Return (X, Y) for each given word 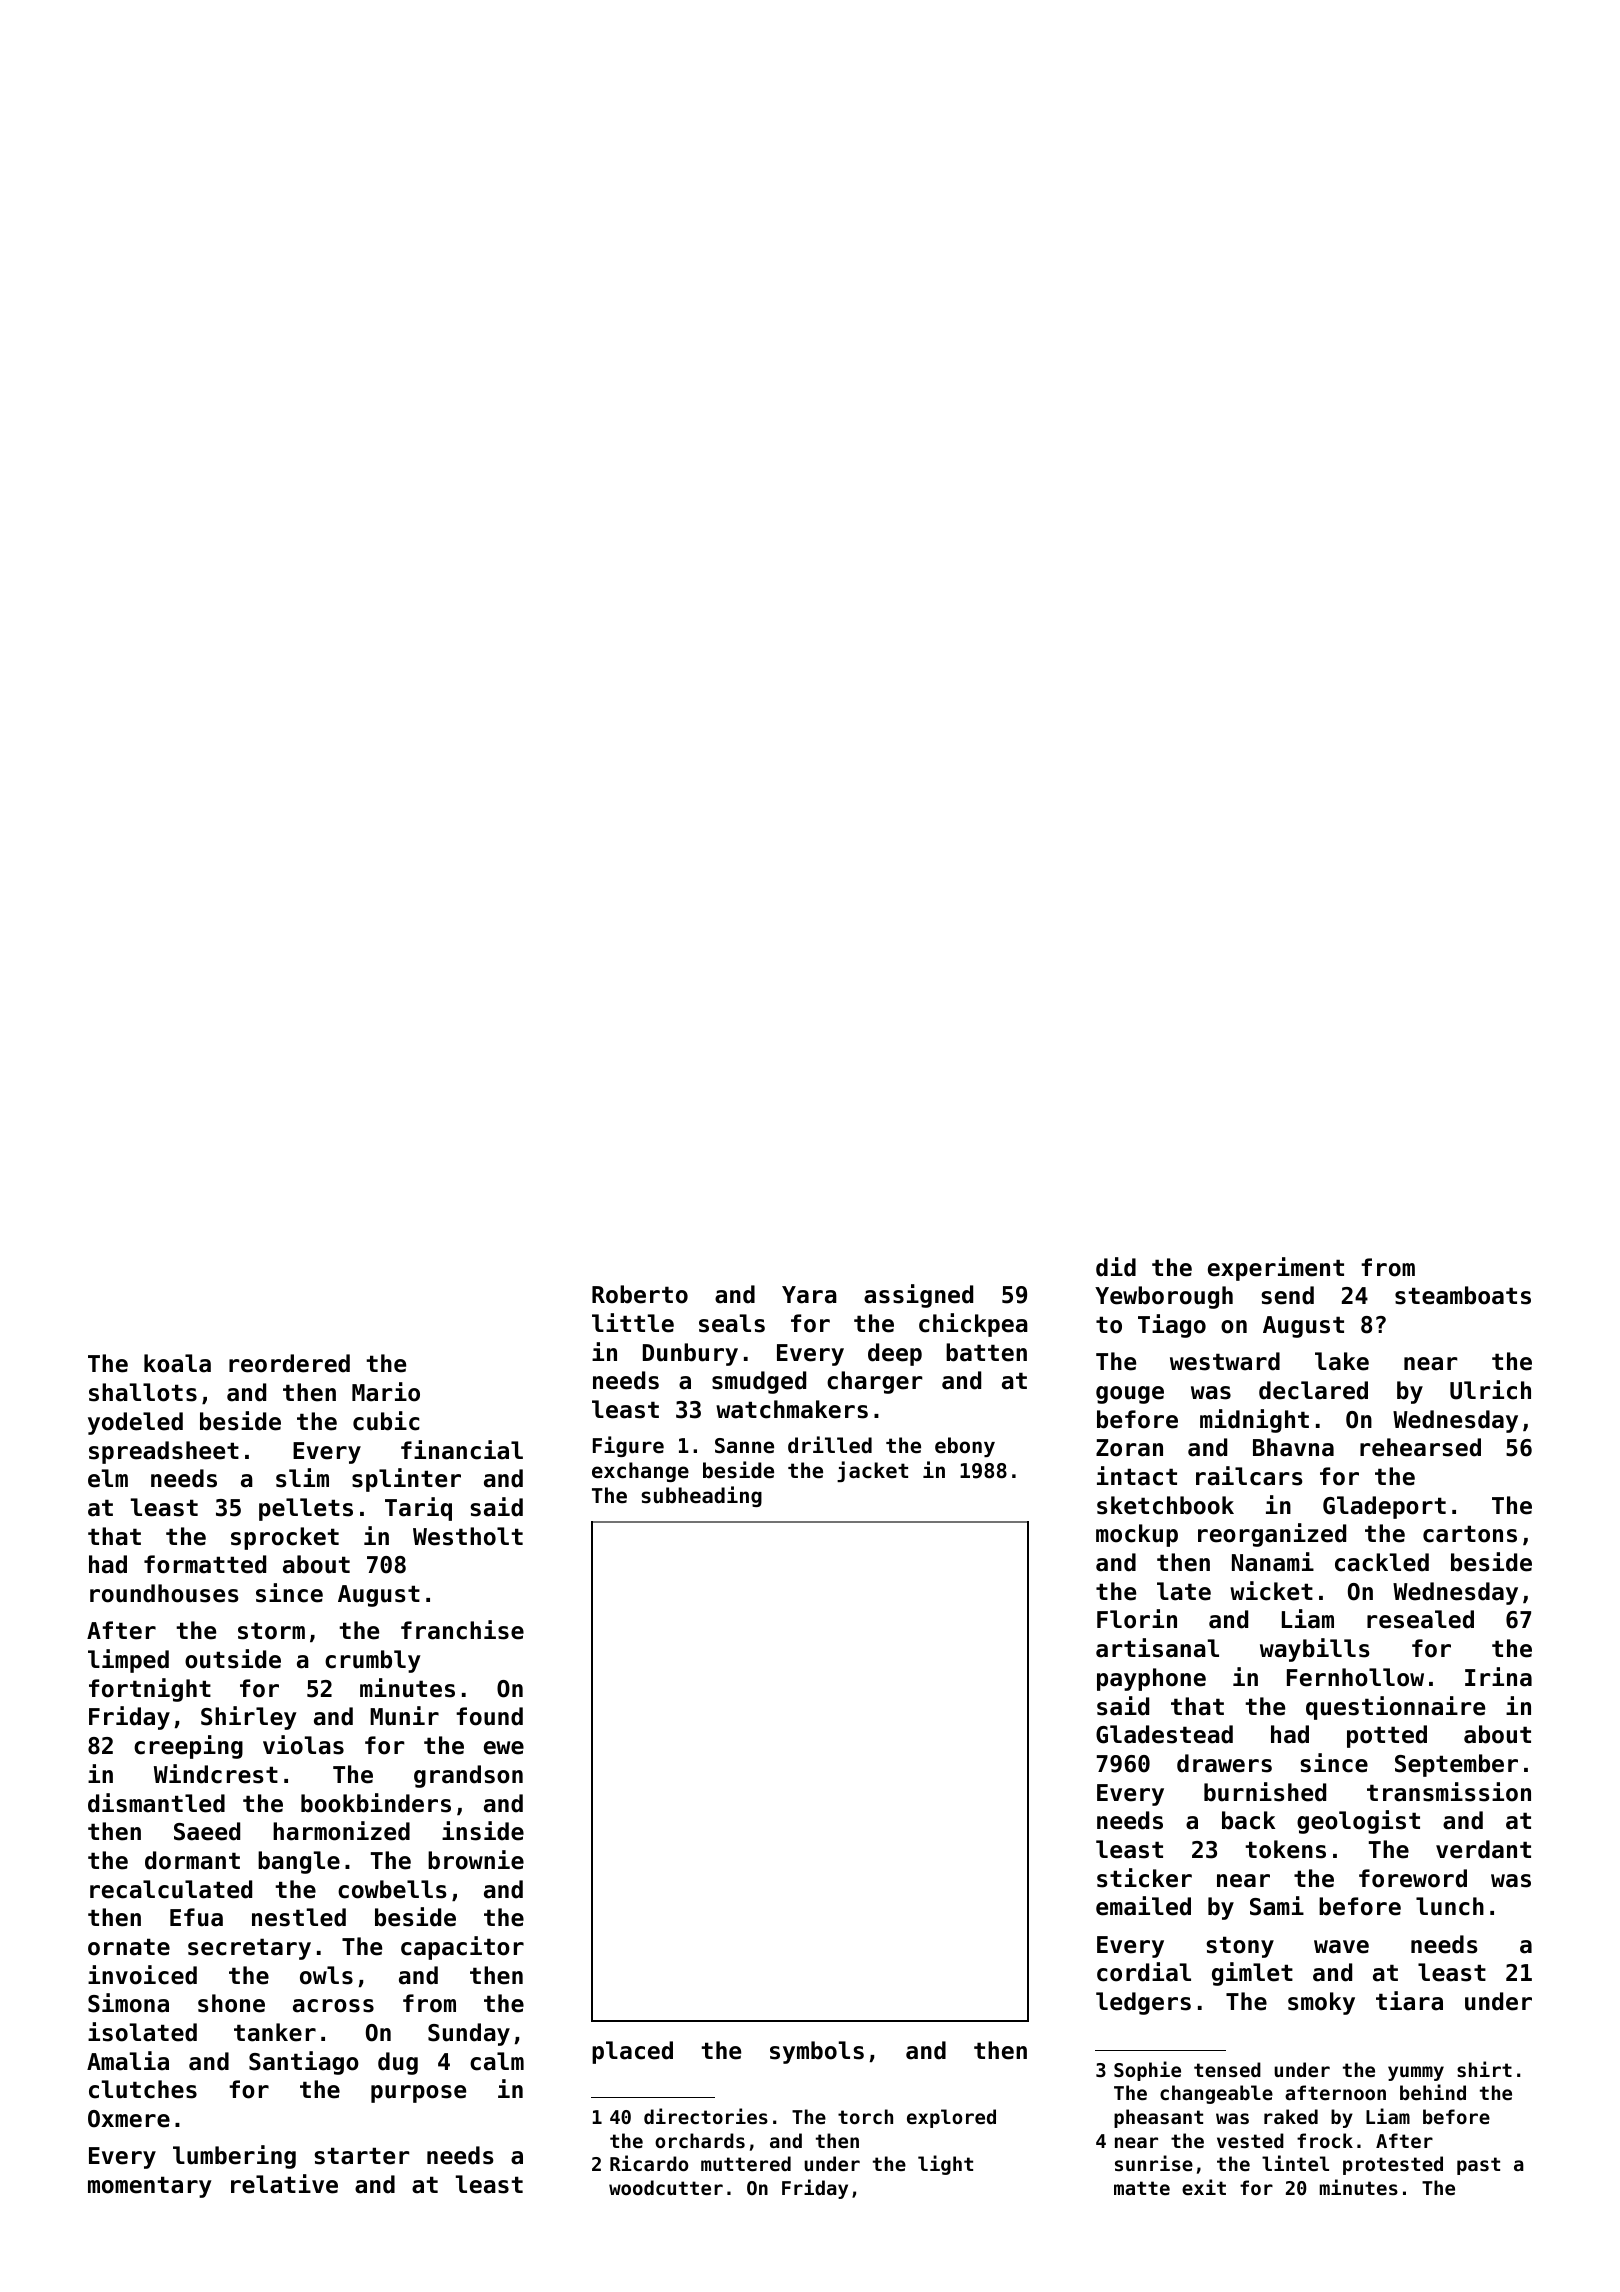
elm (108, 1478)
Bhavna (1293, 1447)
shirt (1484, 2069)
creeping (188, 1747)
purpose (418, 2094)
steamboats (1463, 1295)
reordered (289, 1363)
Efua (196, 1917)
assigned (918, 1296)
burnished (1265, 1792)
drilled (830, 1445)
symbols (817, 2052)
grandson (468, 1776)
